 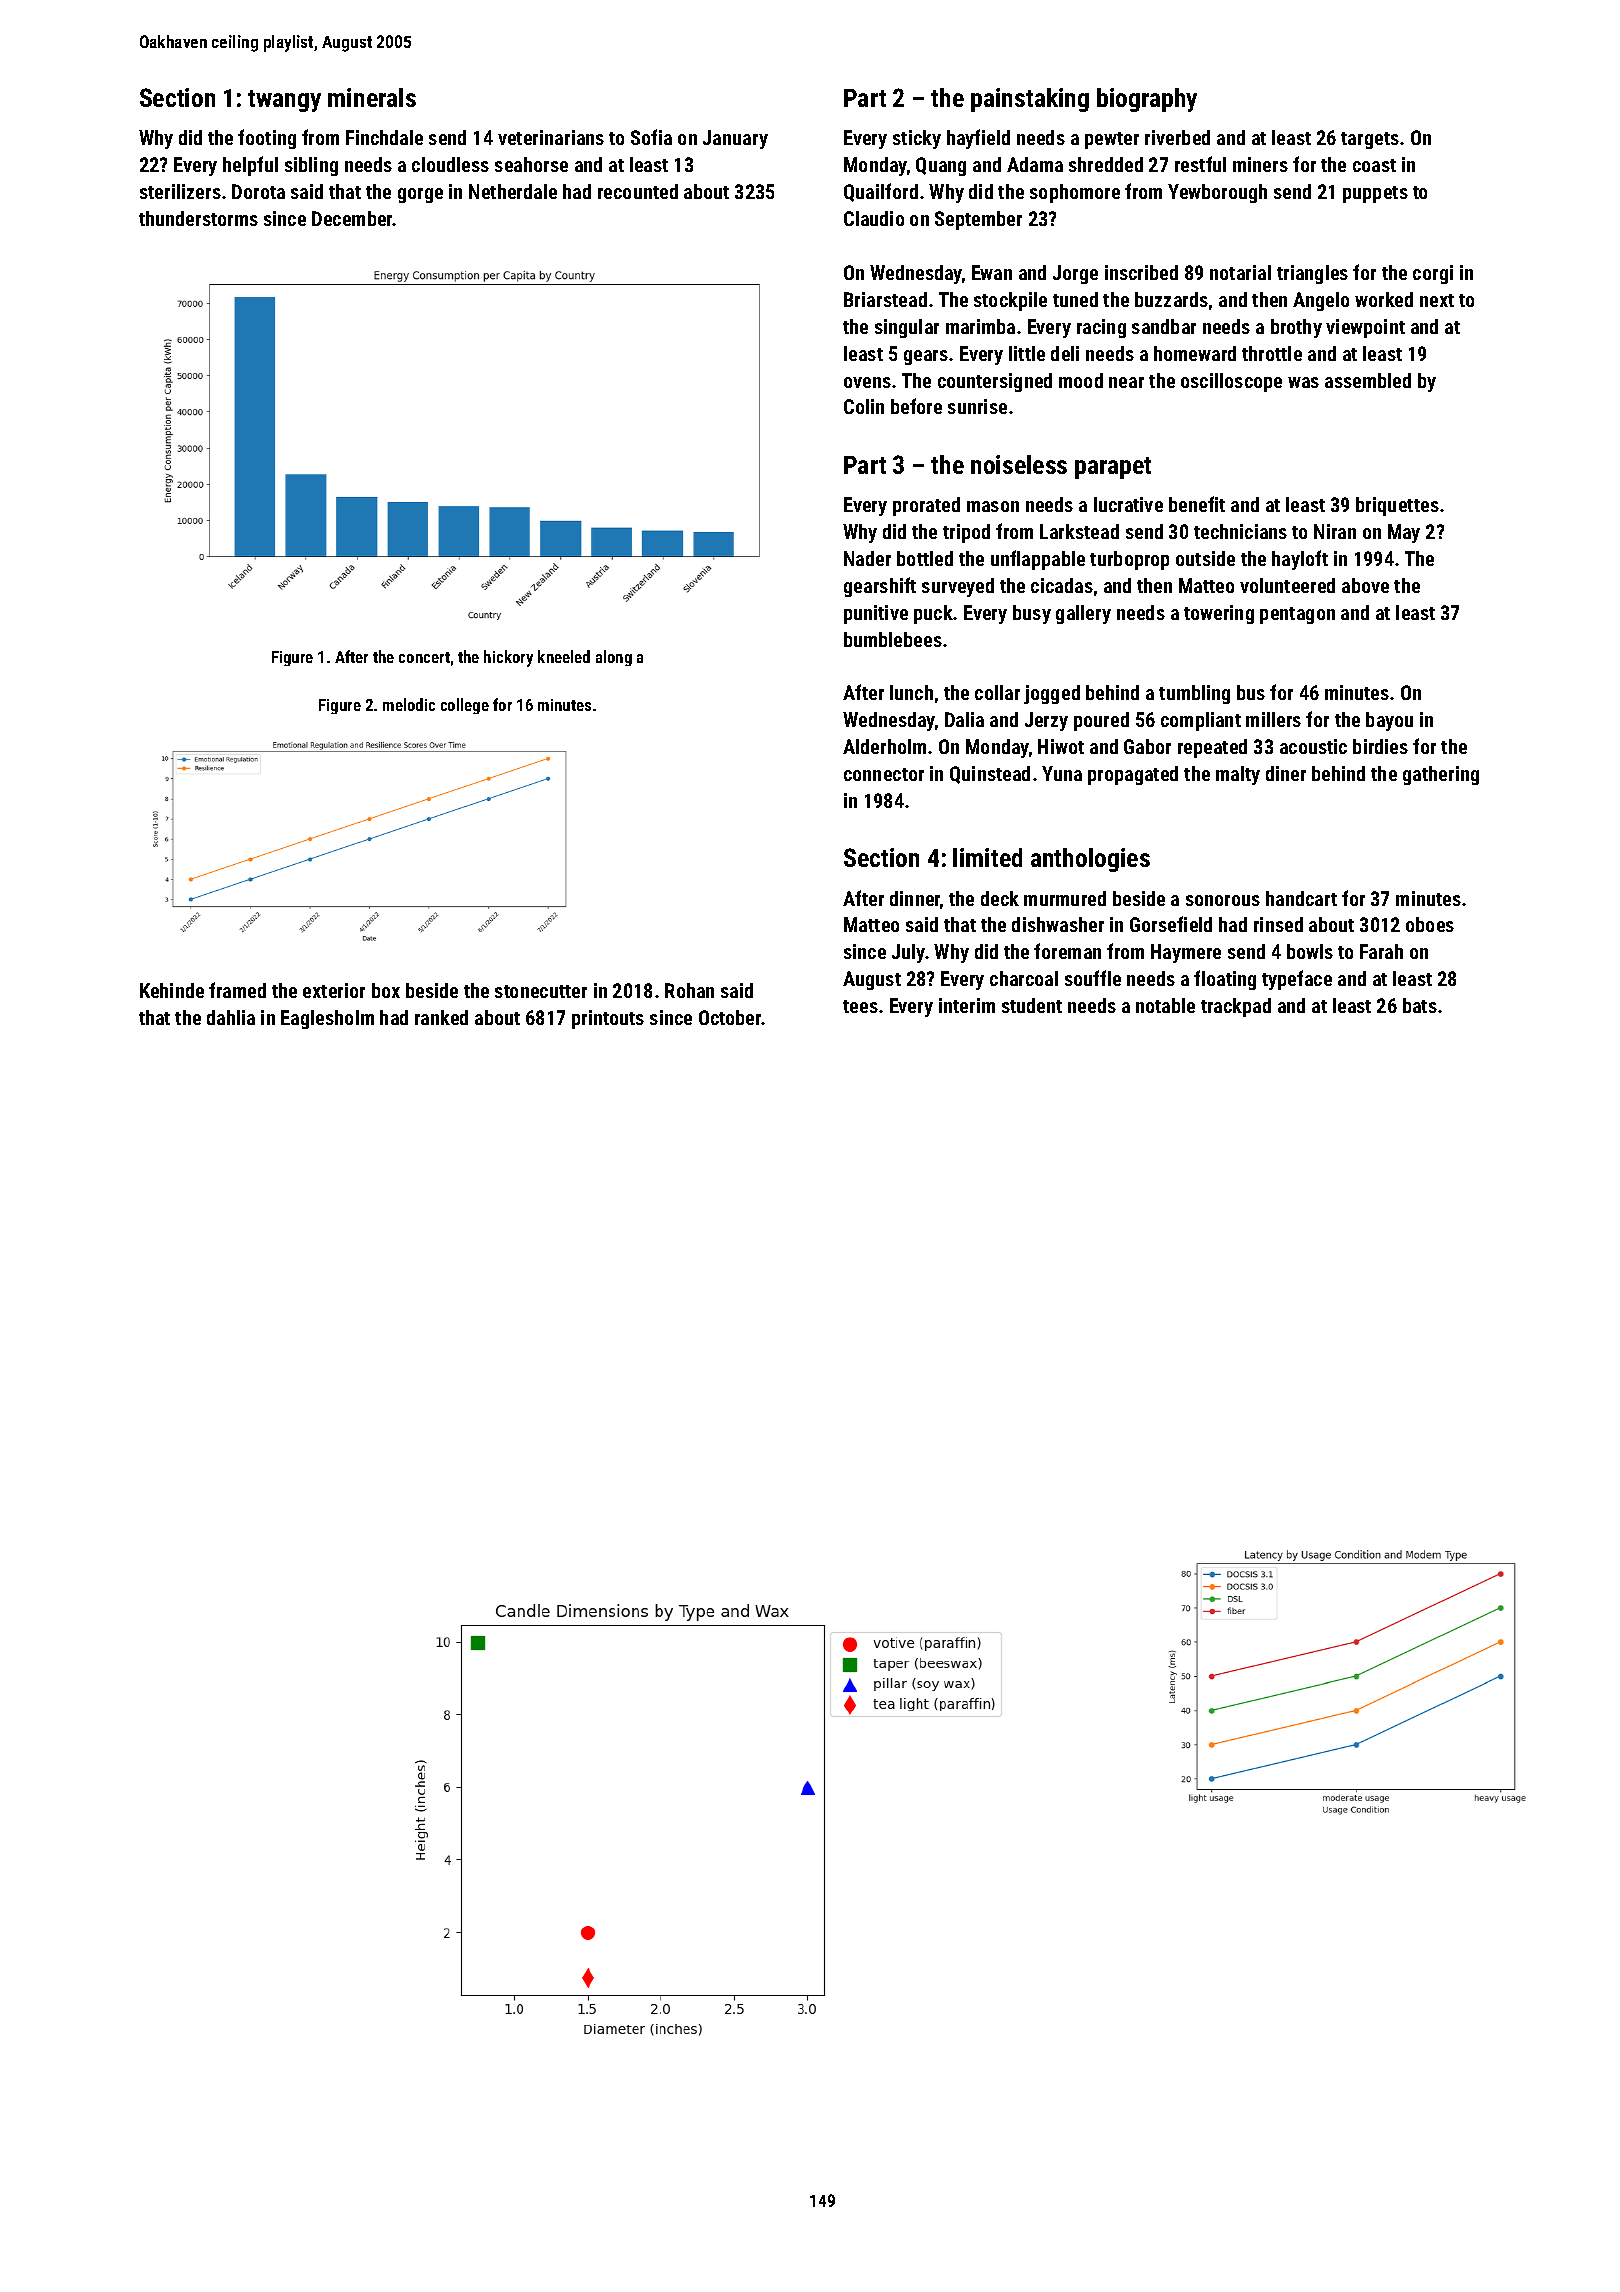 What do you see at coordinates (638, 191) in the page?
I see `recounted` at bounding box center [638, 191].
